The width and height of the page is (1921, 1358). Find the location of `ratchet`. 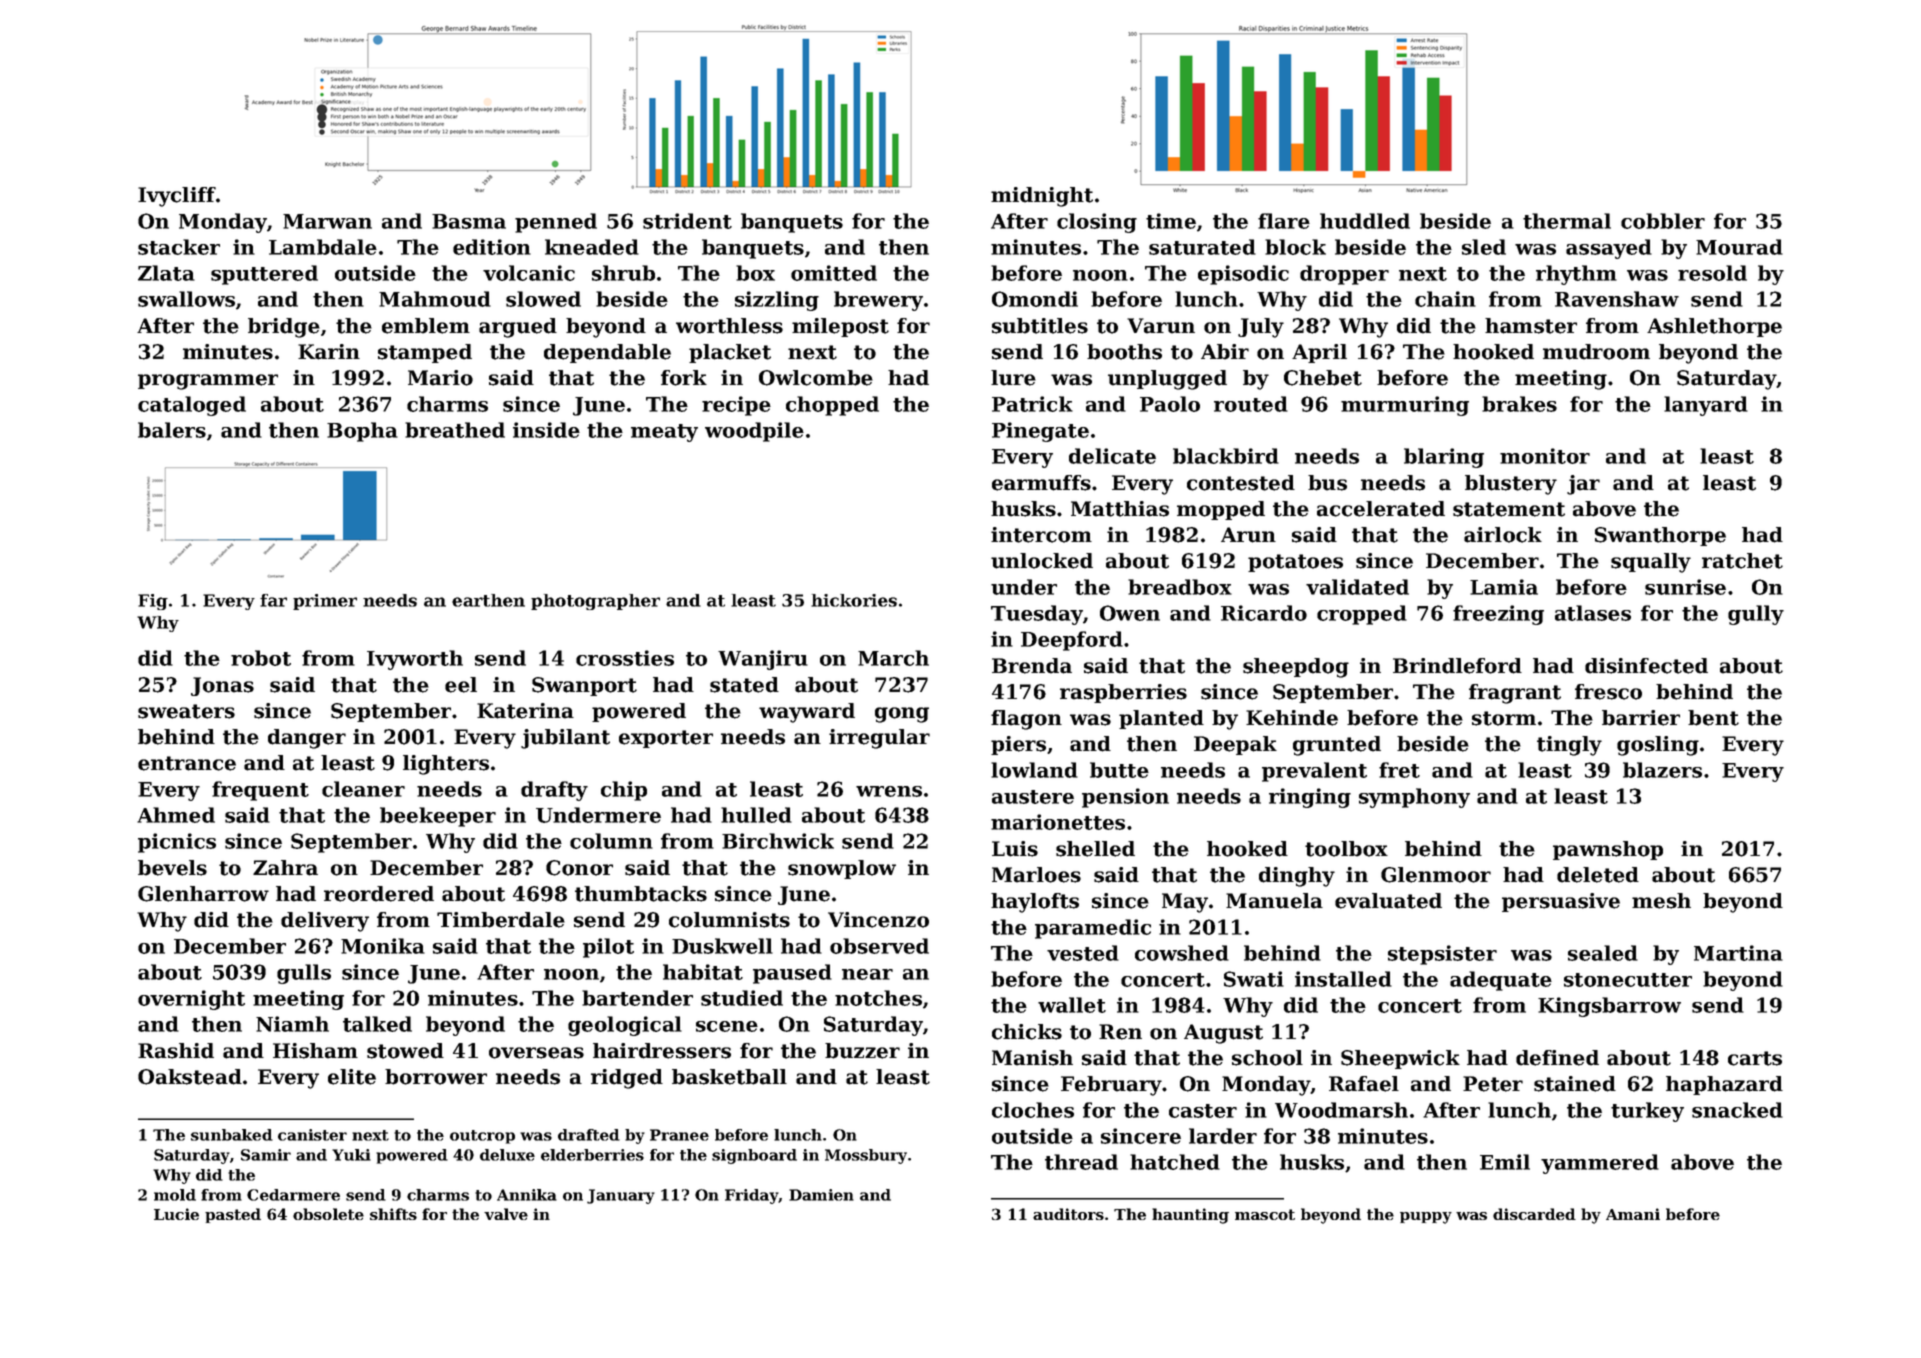

ratchet is located at coordinates (1742, 561).
